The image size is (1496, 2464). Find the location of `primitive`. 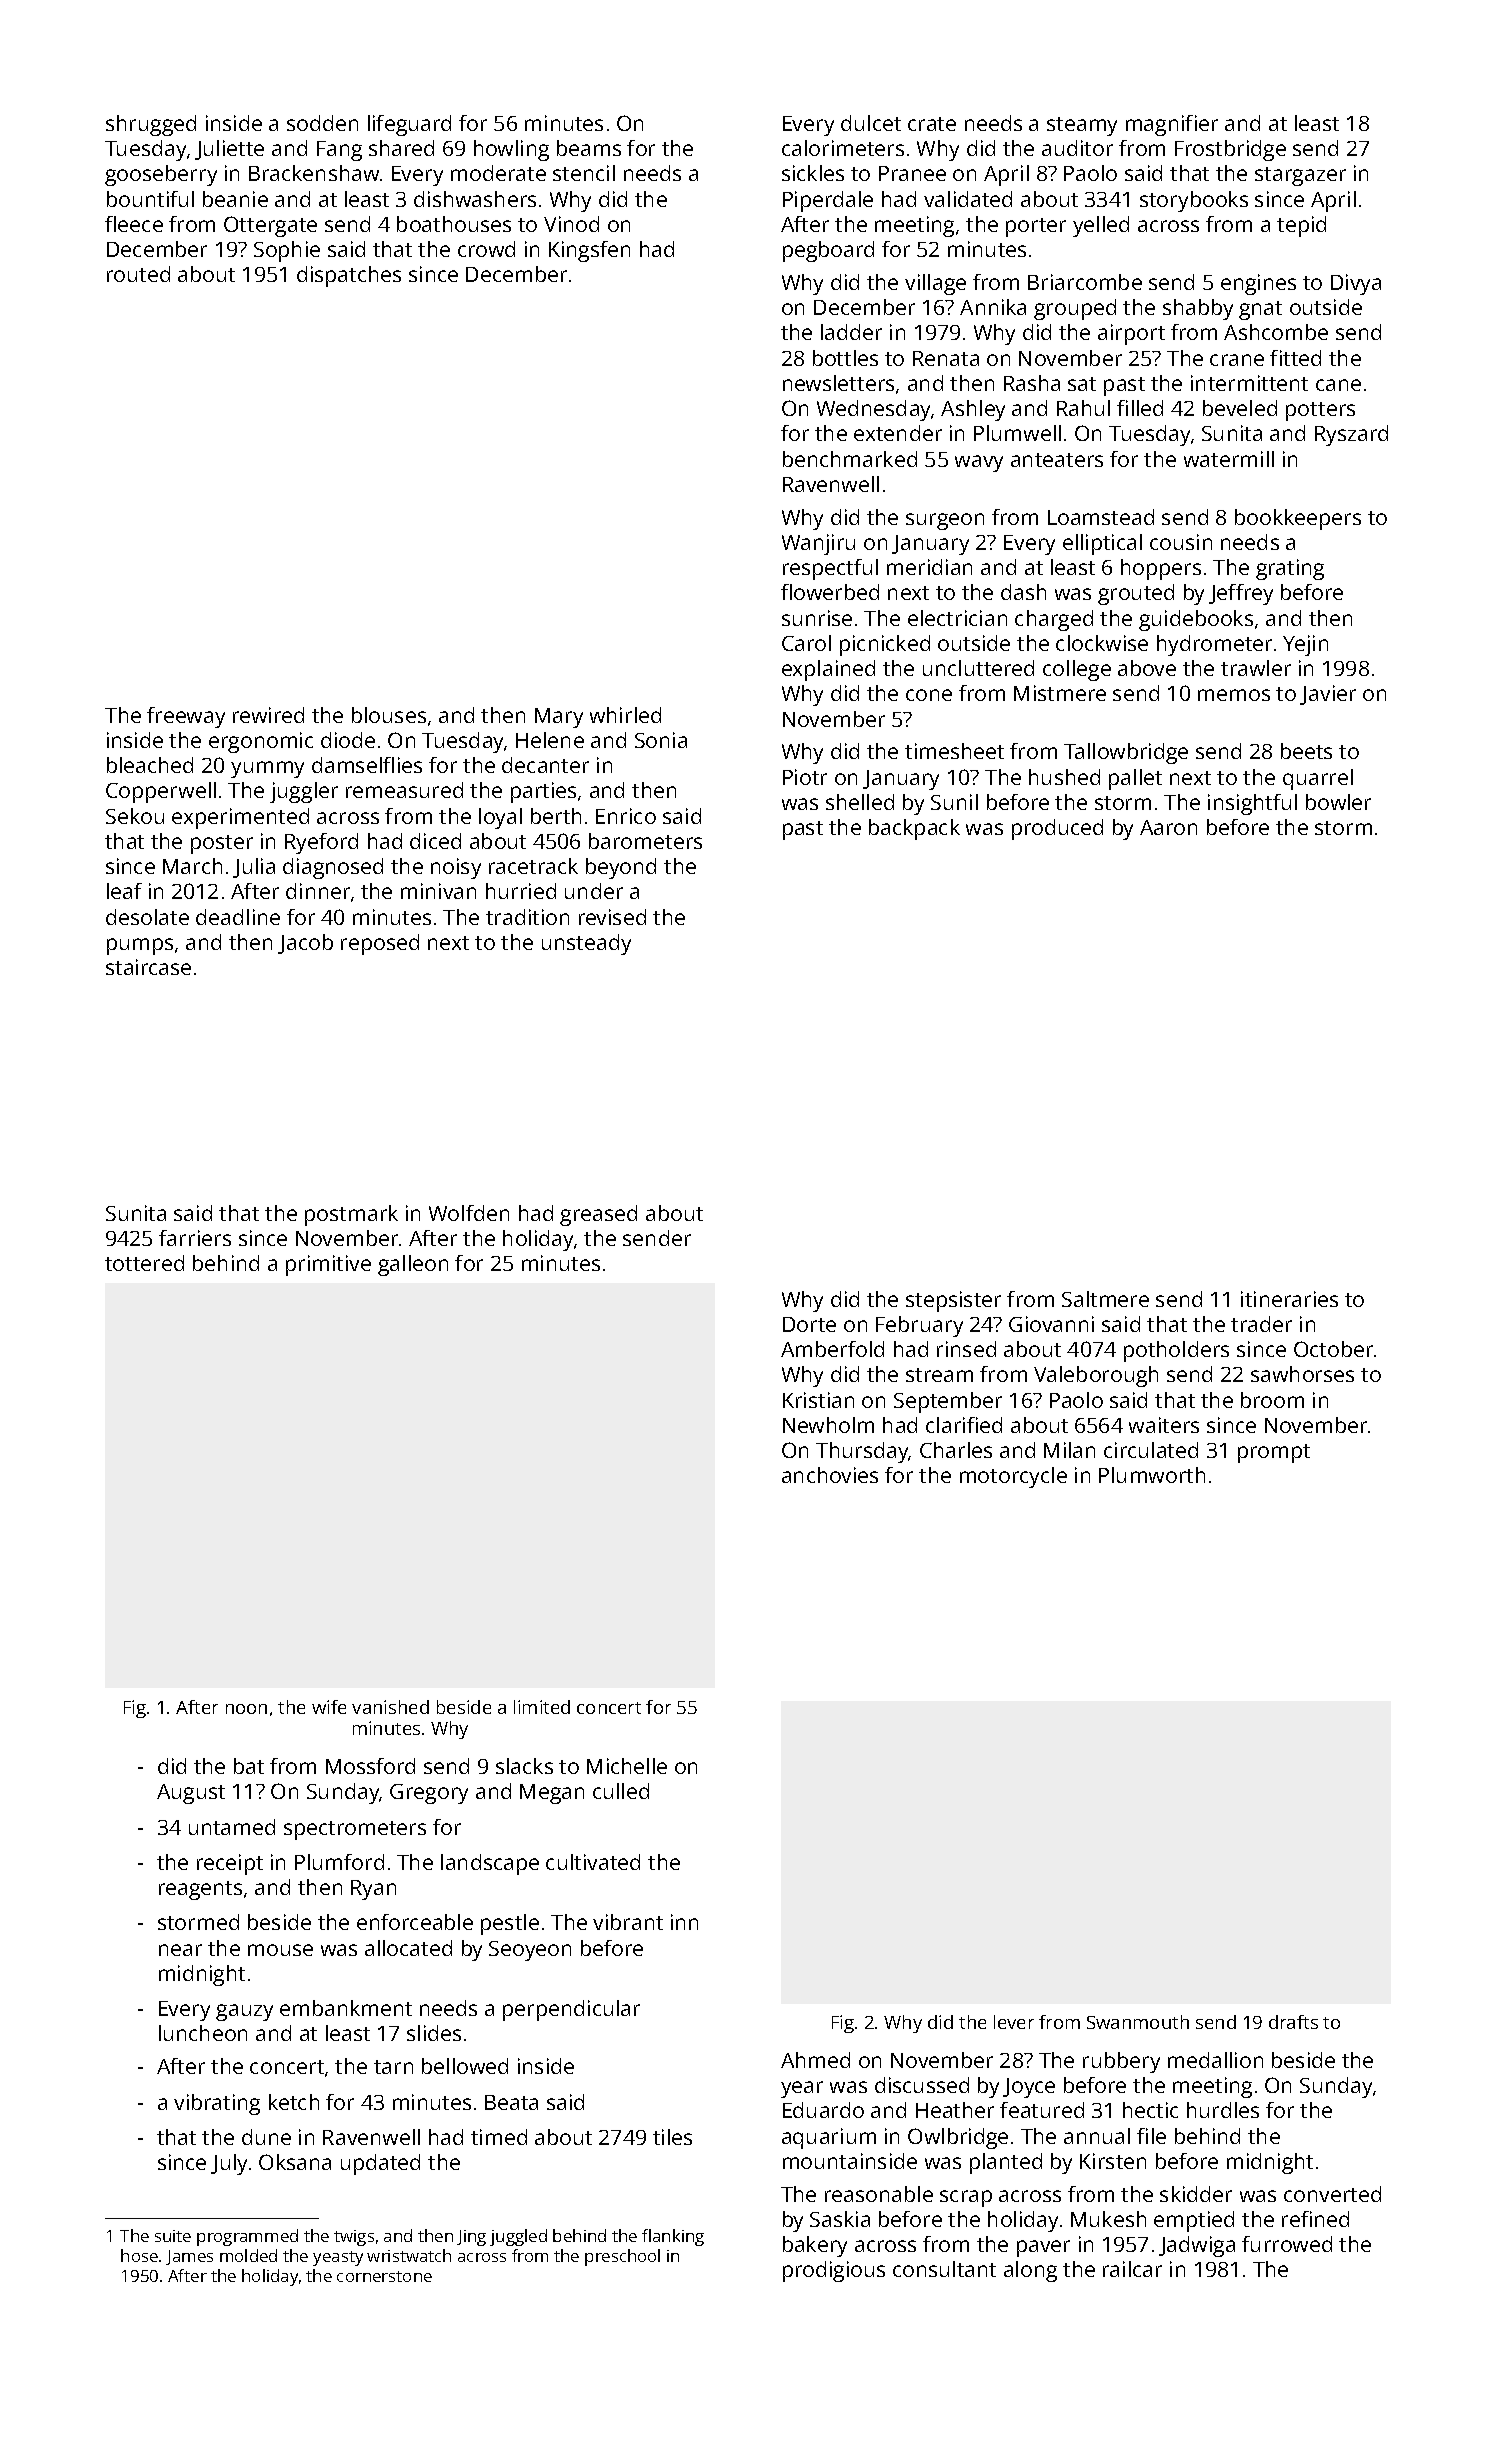

primitive is located at coordinates (328, 1265).
